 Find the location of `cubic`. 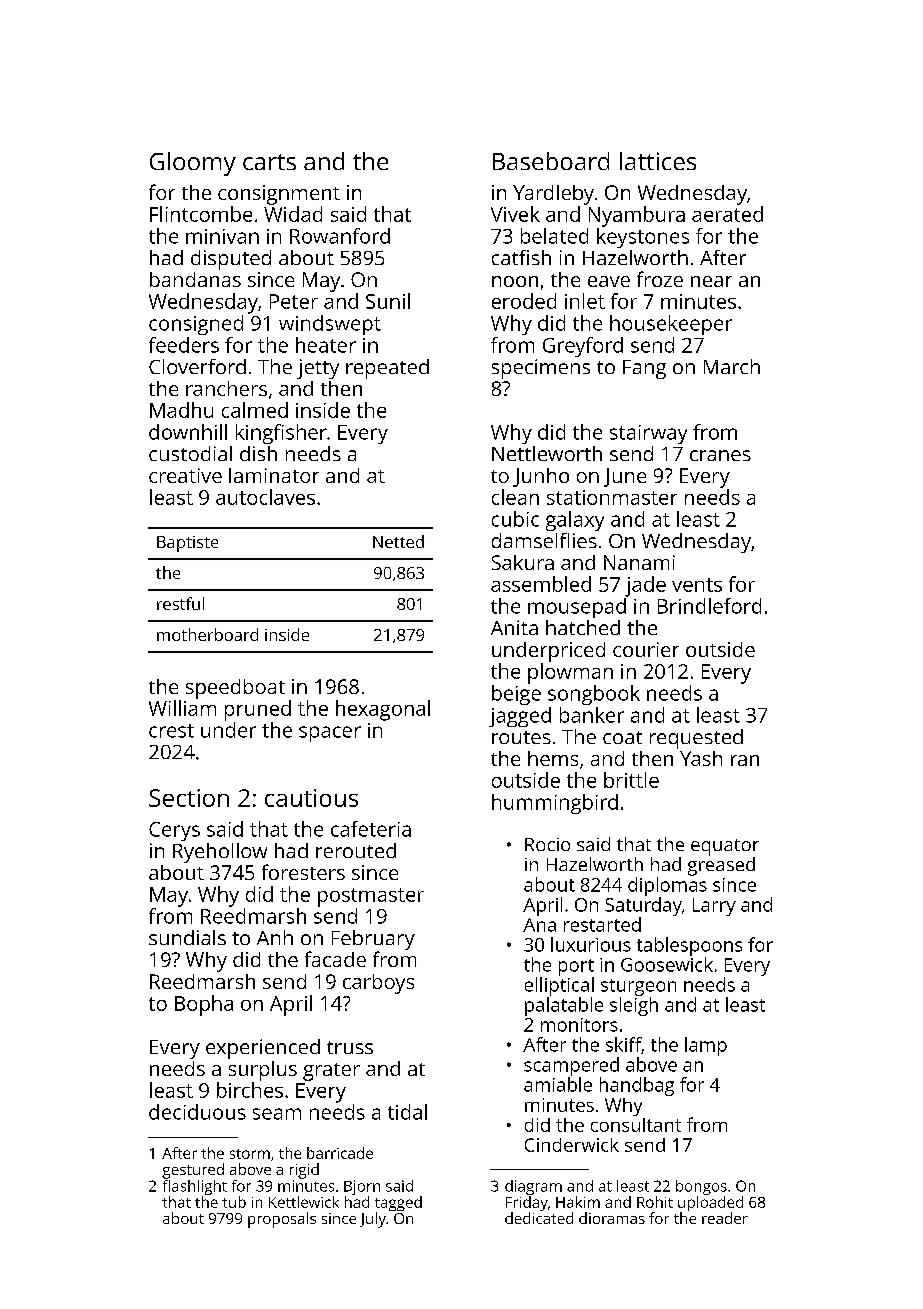

cubic is located at coordinates (515, 519).
